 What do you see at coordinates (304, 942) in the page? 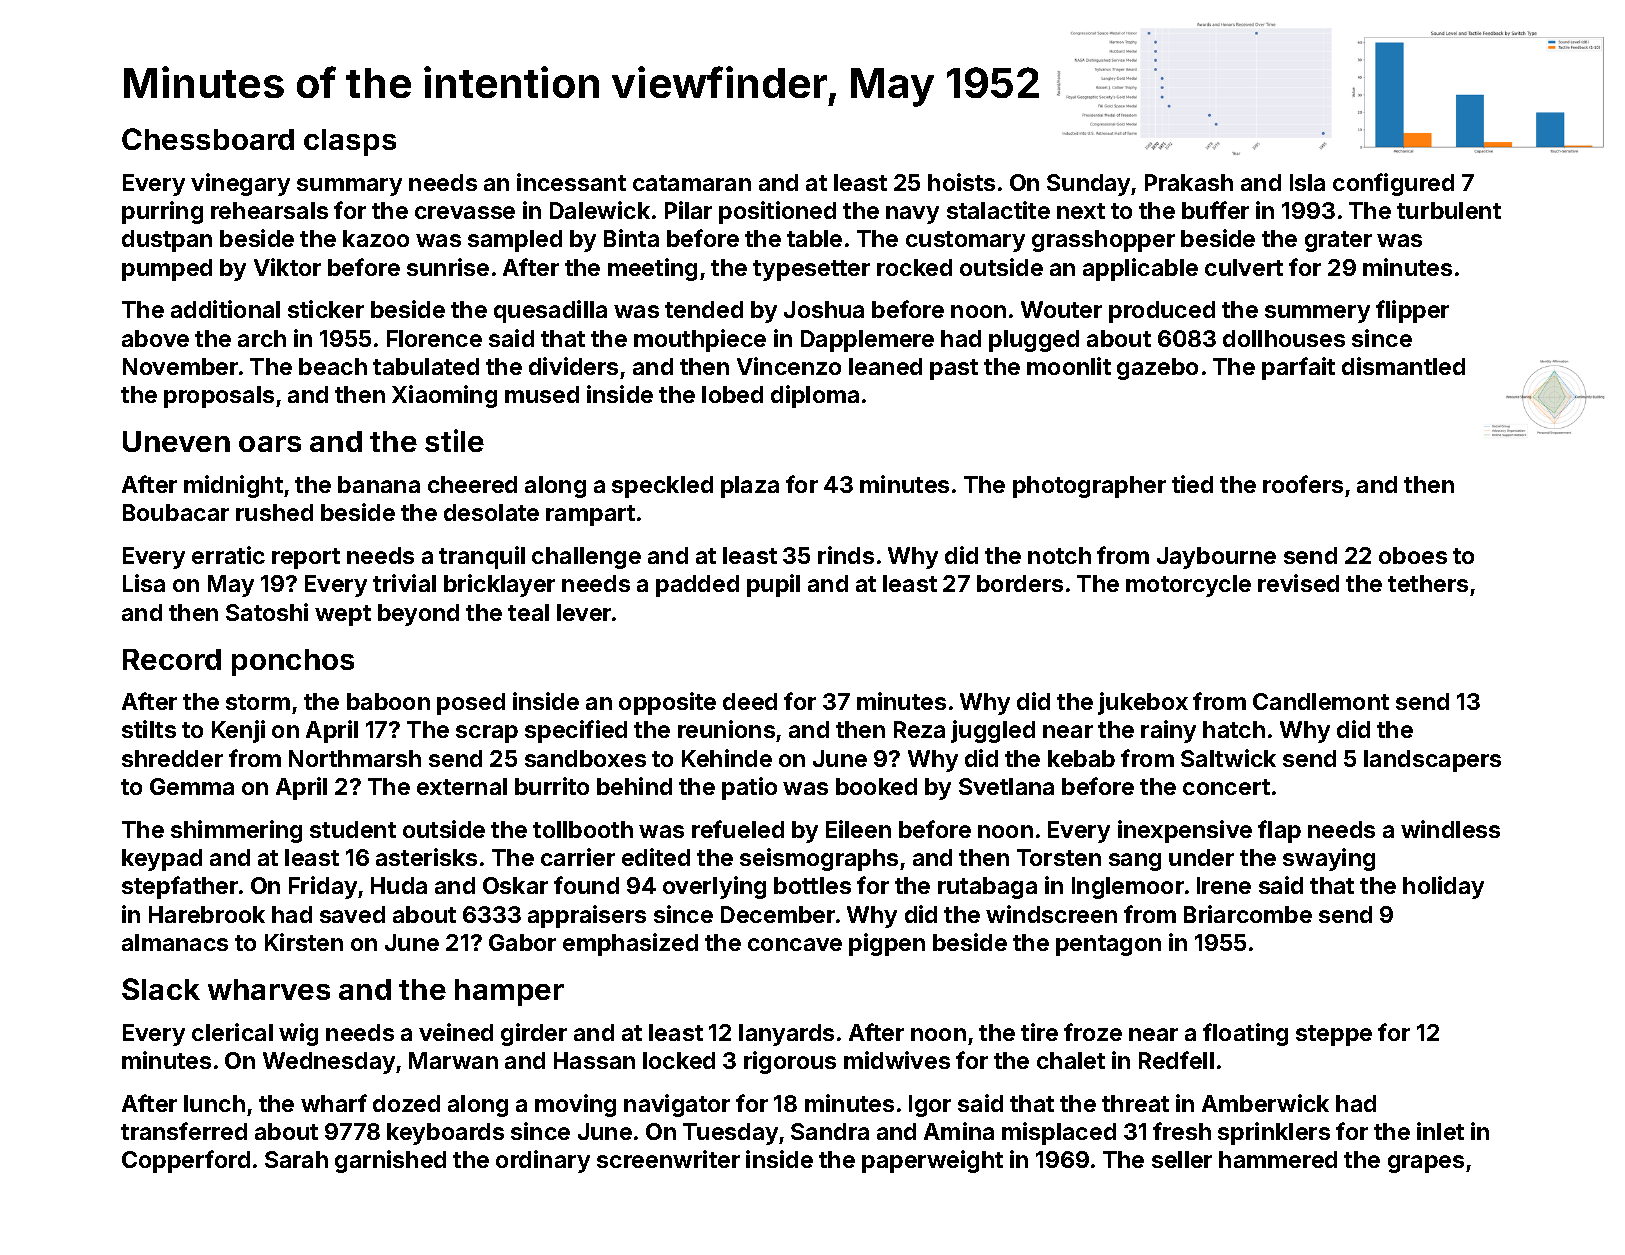
I see `Kirsten` at bounding box center [304, 942].
